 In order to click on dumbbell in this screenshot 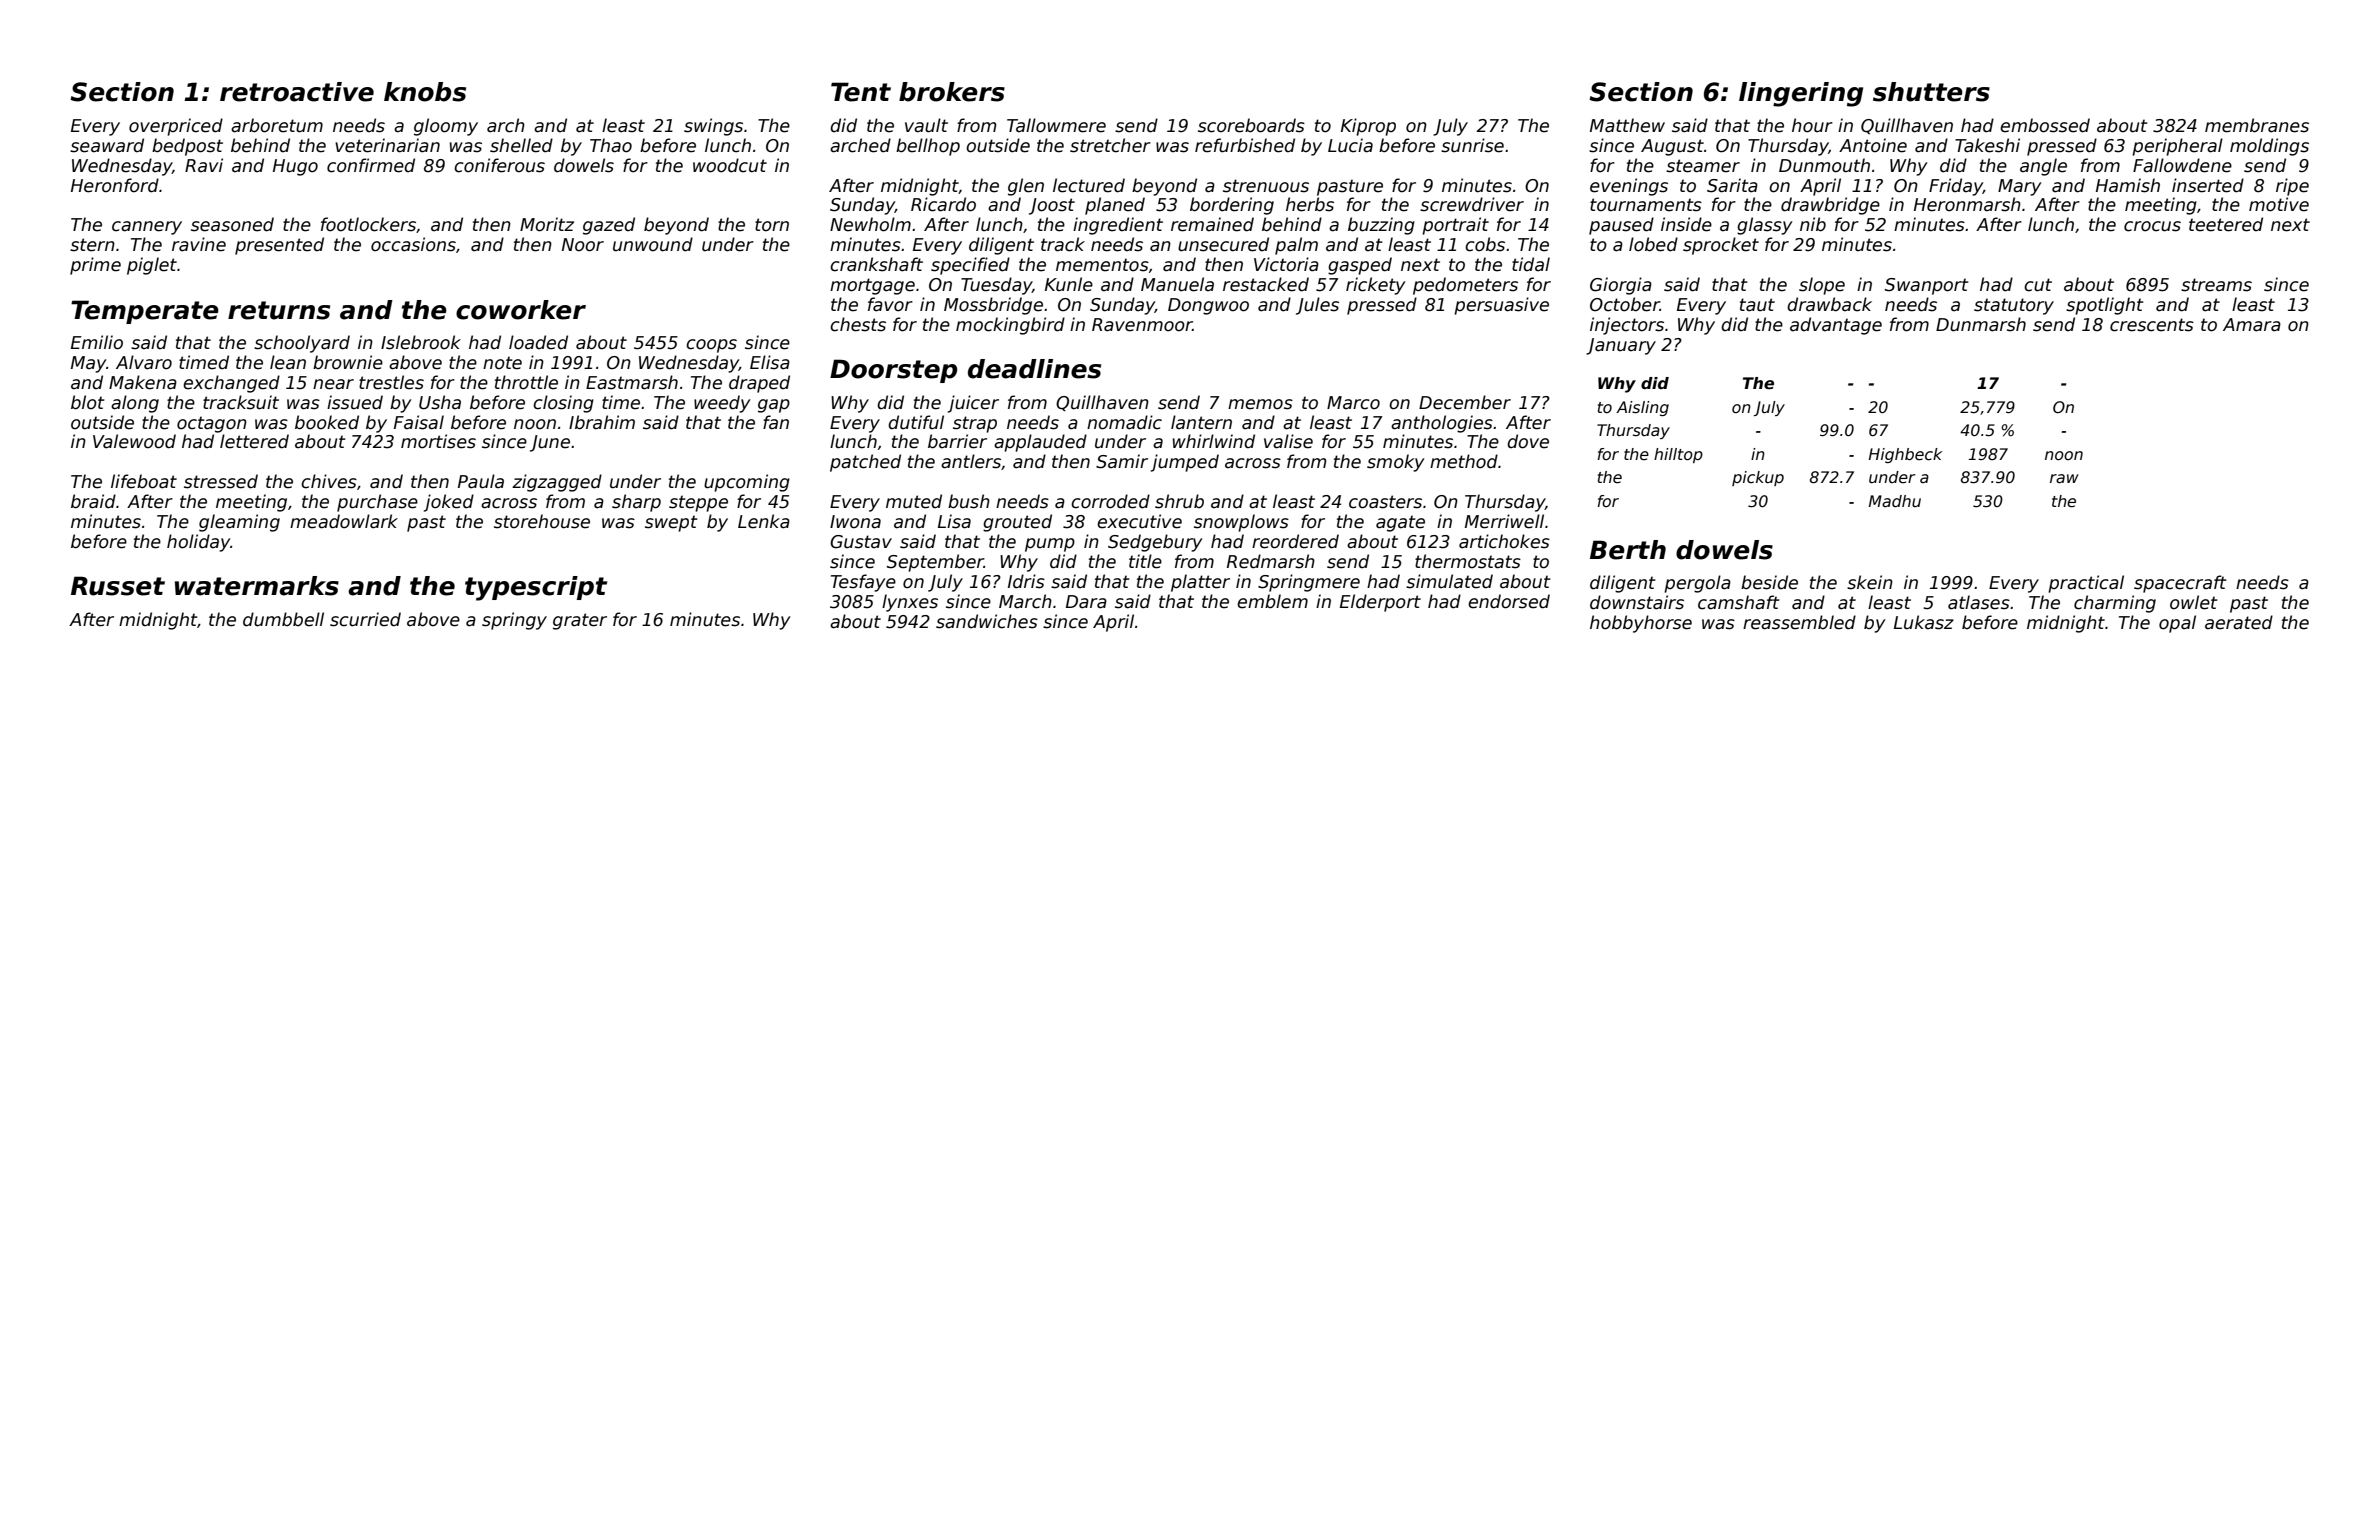, I will do `click(283, 619)`.
